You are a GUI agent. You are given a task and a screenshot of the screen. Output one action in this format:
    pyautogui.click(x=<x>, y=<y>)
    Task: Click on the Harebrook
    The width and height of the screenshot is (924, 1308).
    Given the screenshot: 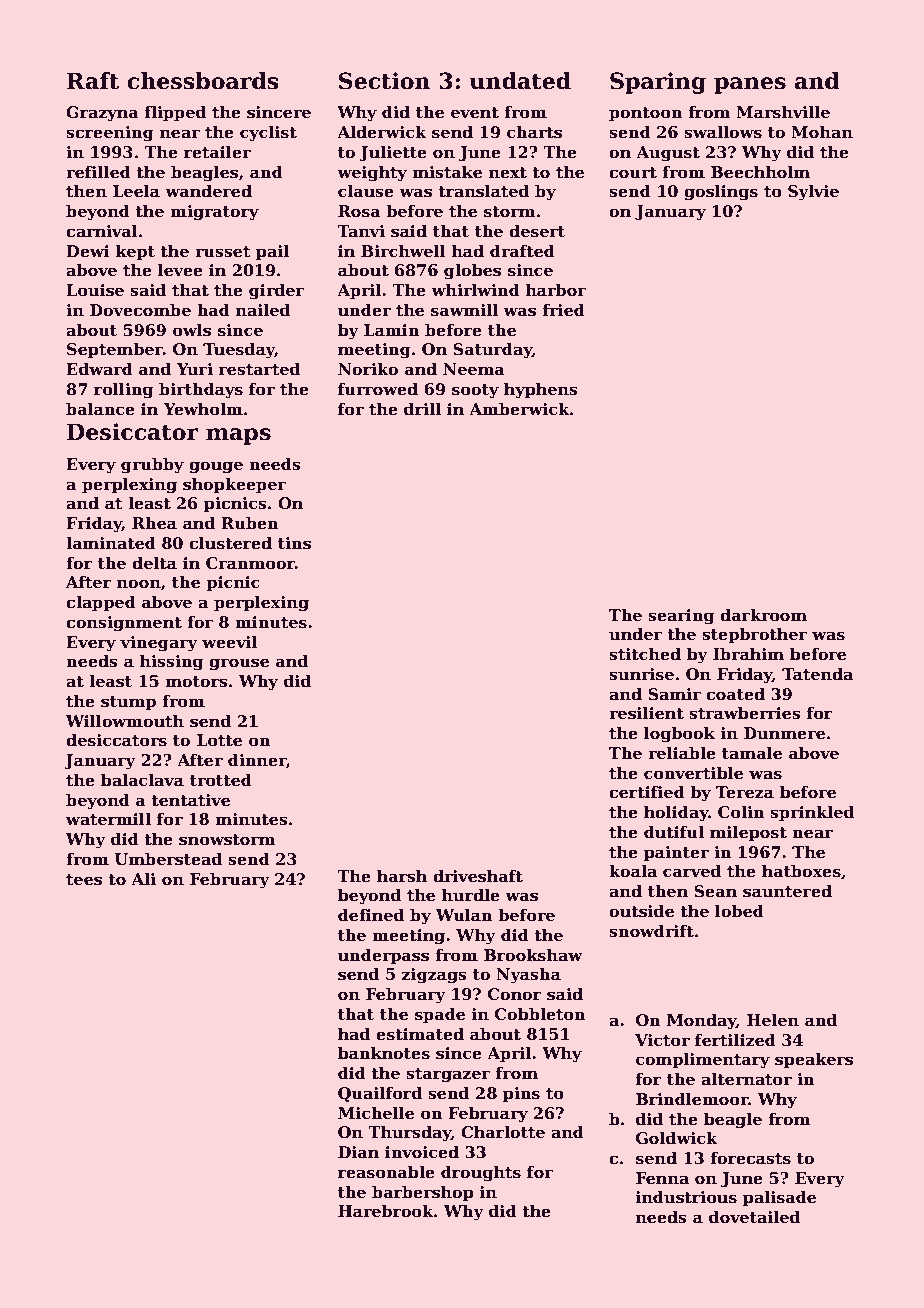 What is the action you would take?
    pyautogui.click(x=386, y=1211)
